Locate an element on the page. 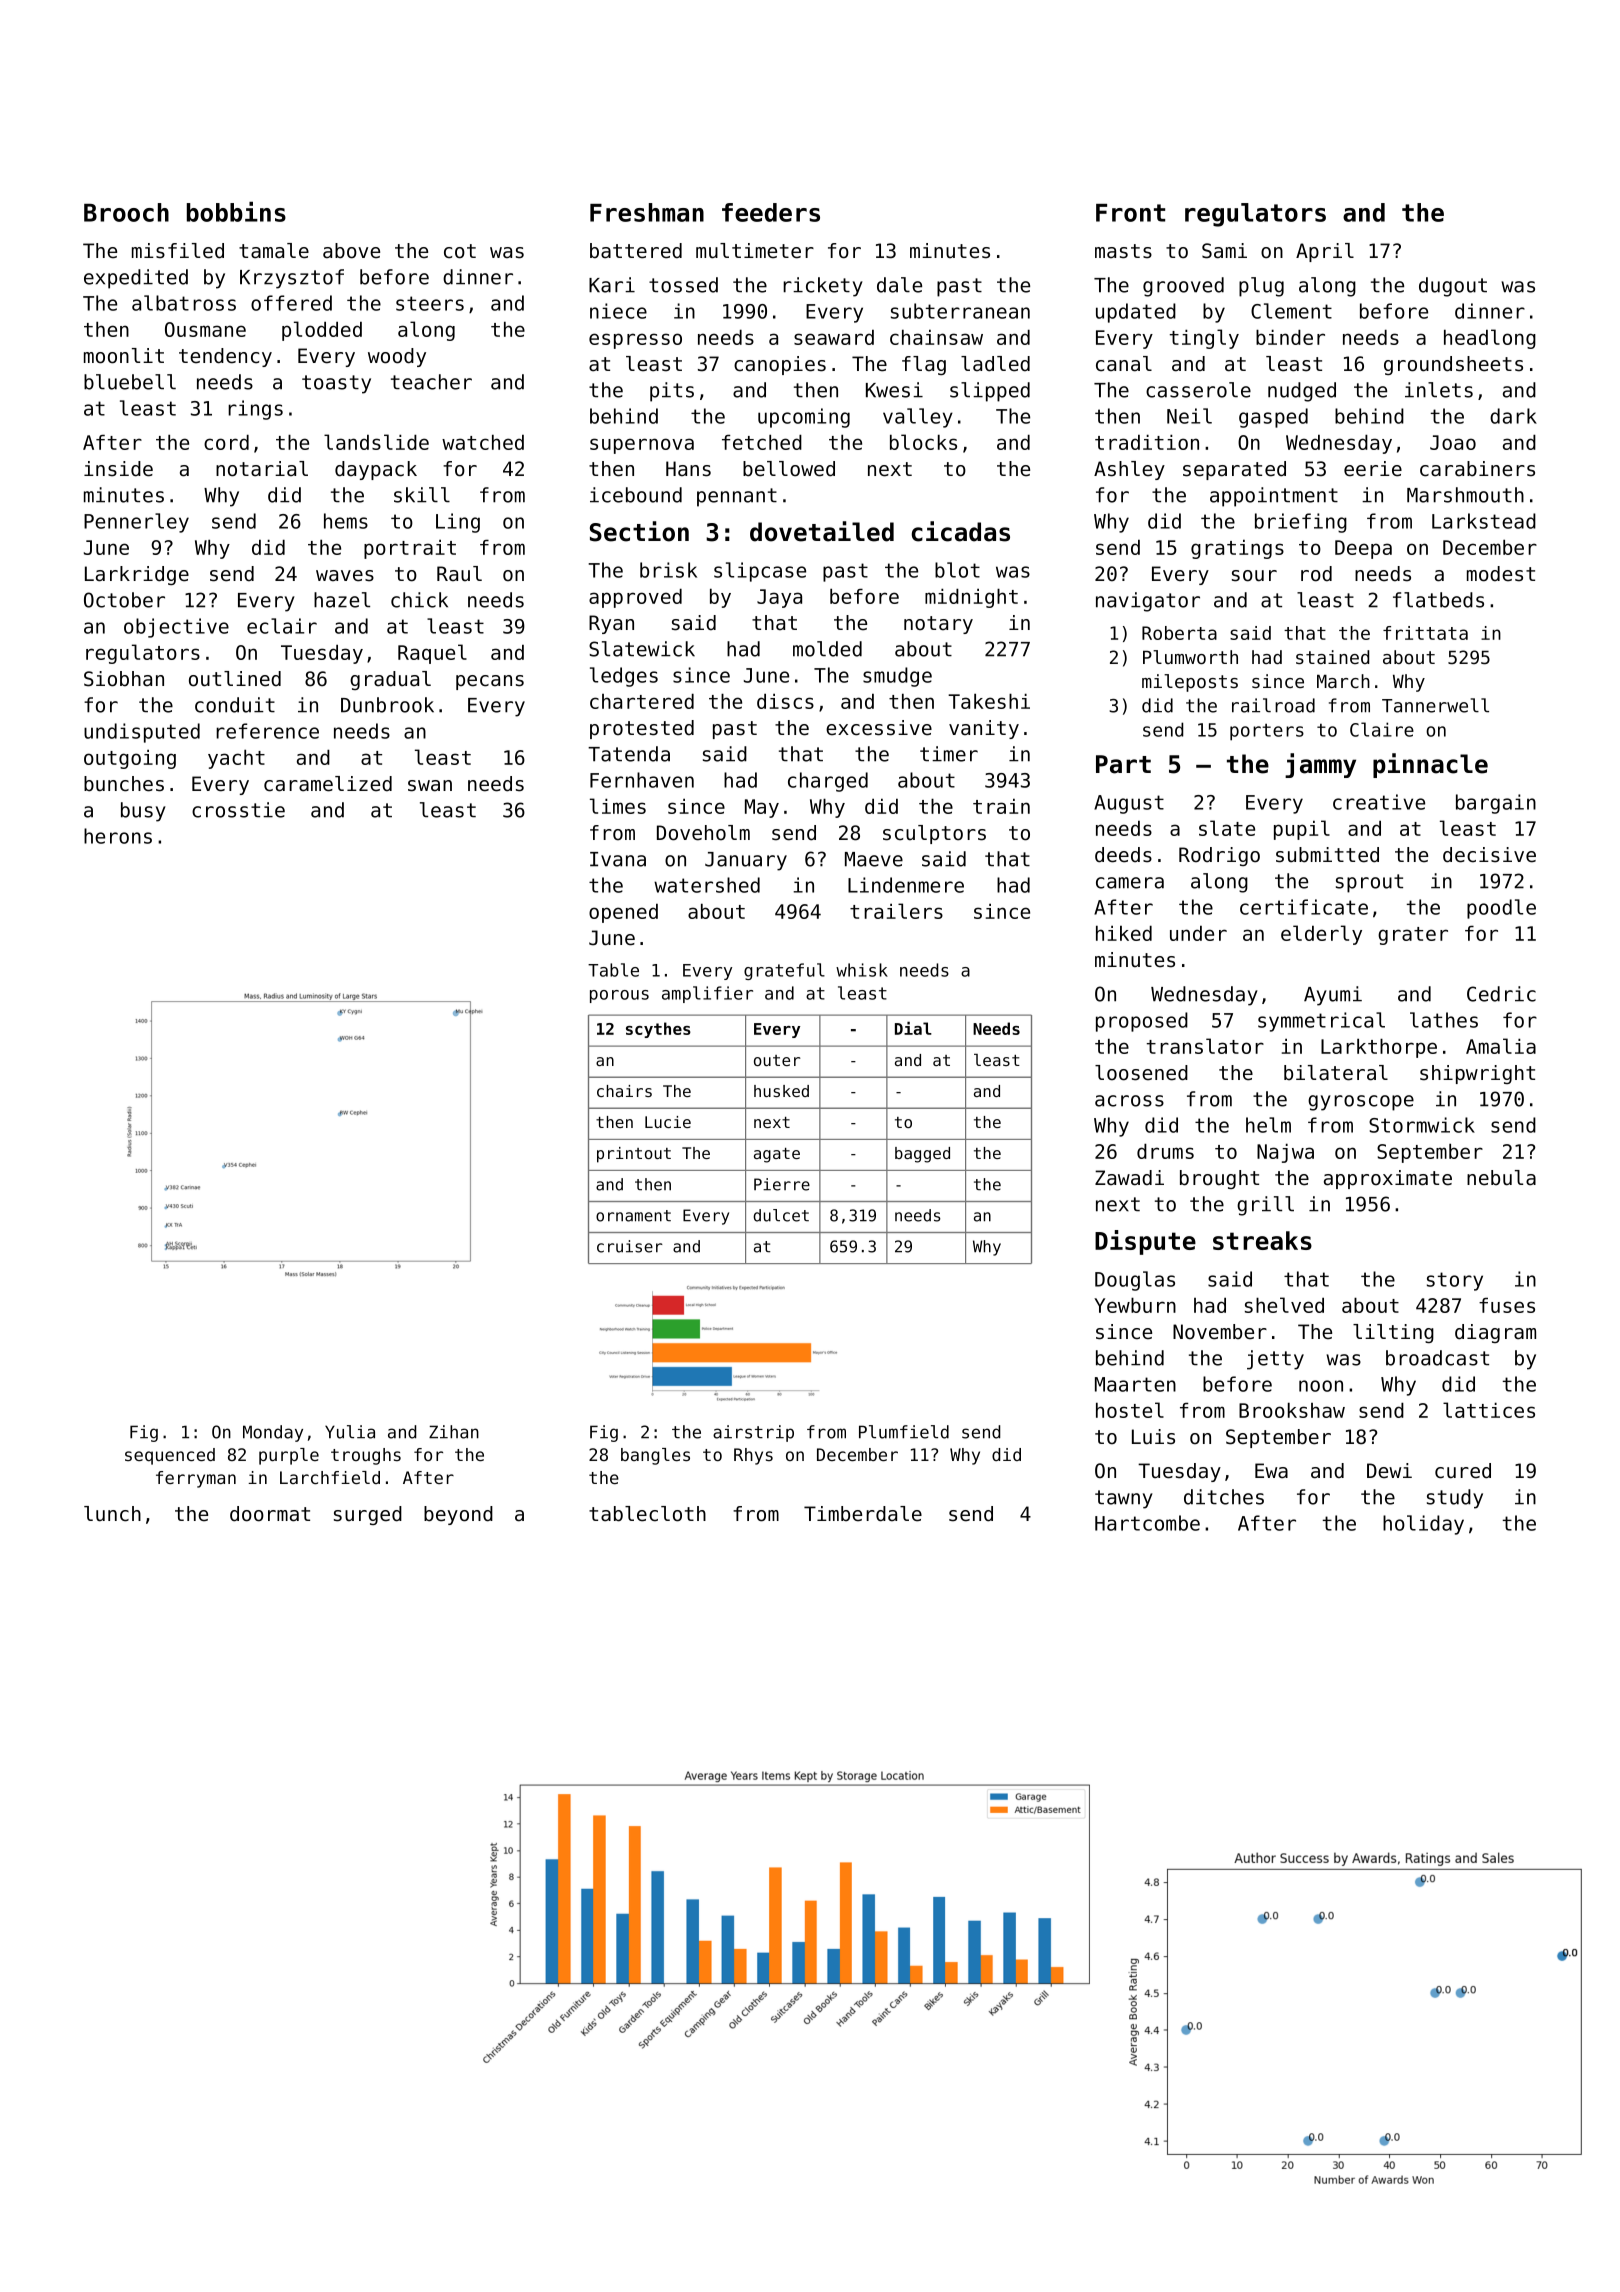 The width and height of the image is (1620, 2292). shelved is located at coordinates (1284, 1305).
